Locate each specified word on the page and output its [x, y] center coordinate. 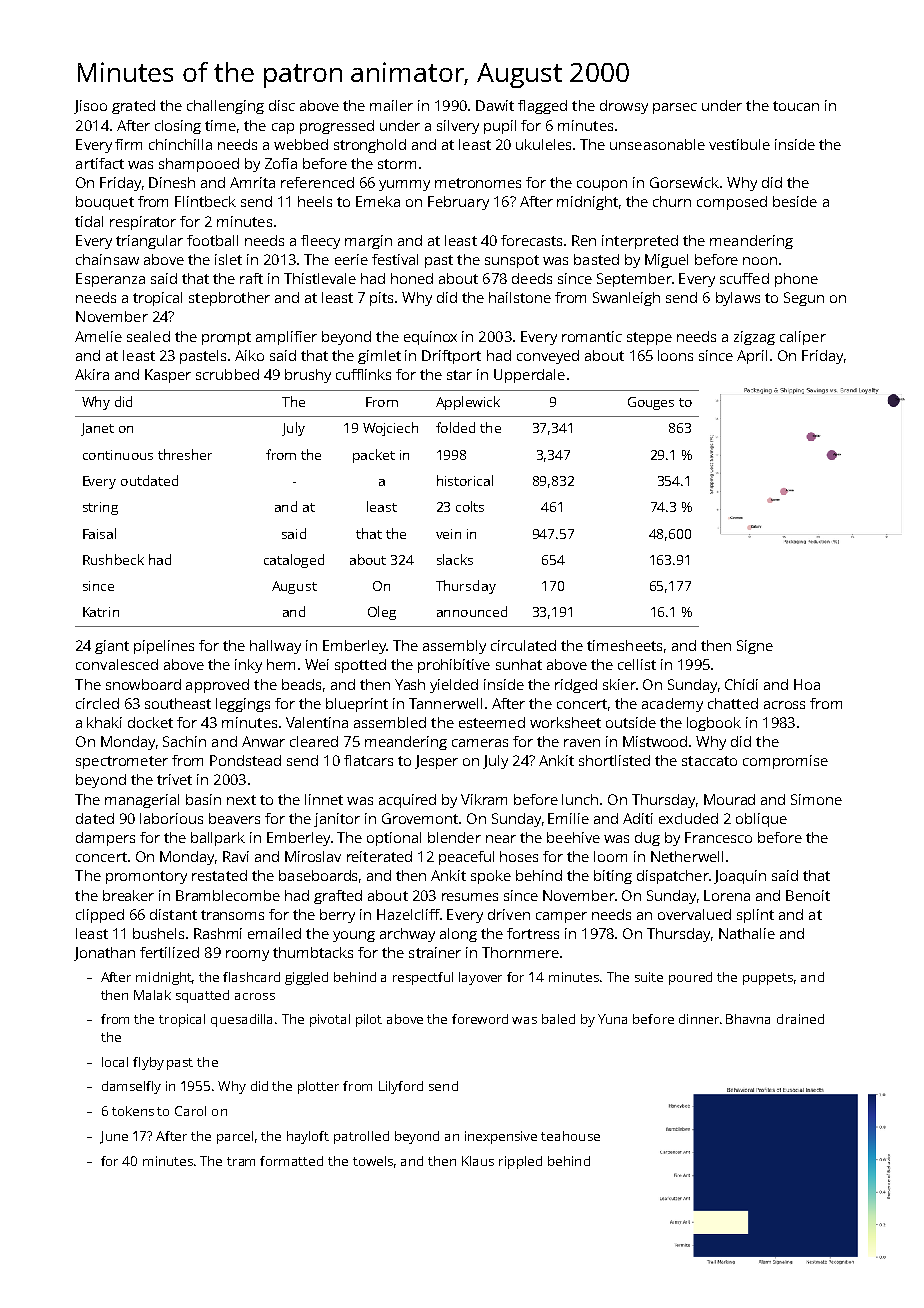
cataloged [294, 561]
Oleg [382, 613]
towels [373, 1161]
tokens [133, 1111]
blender [454, 837]
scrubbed [227, 374]
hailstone [520, 297]
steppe [649, 338]
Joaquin [740, 877]
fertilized [169, 952]
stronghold [370, 146]
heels [315, 201]
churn [672, 201]
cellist [637, 664]
